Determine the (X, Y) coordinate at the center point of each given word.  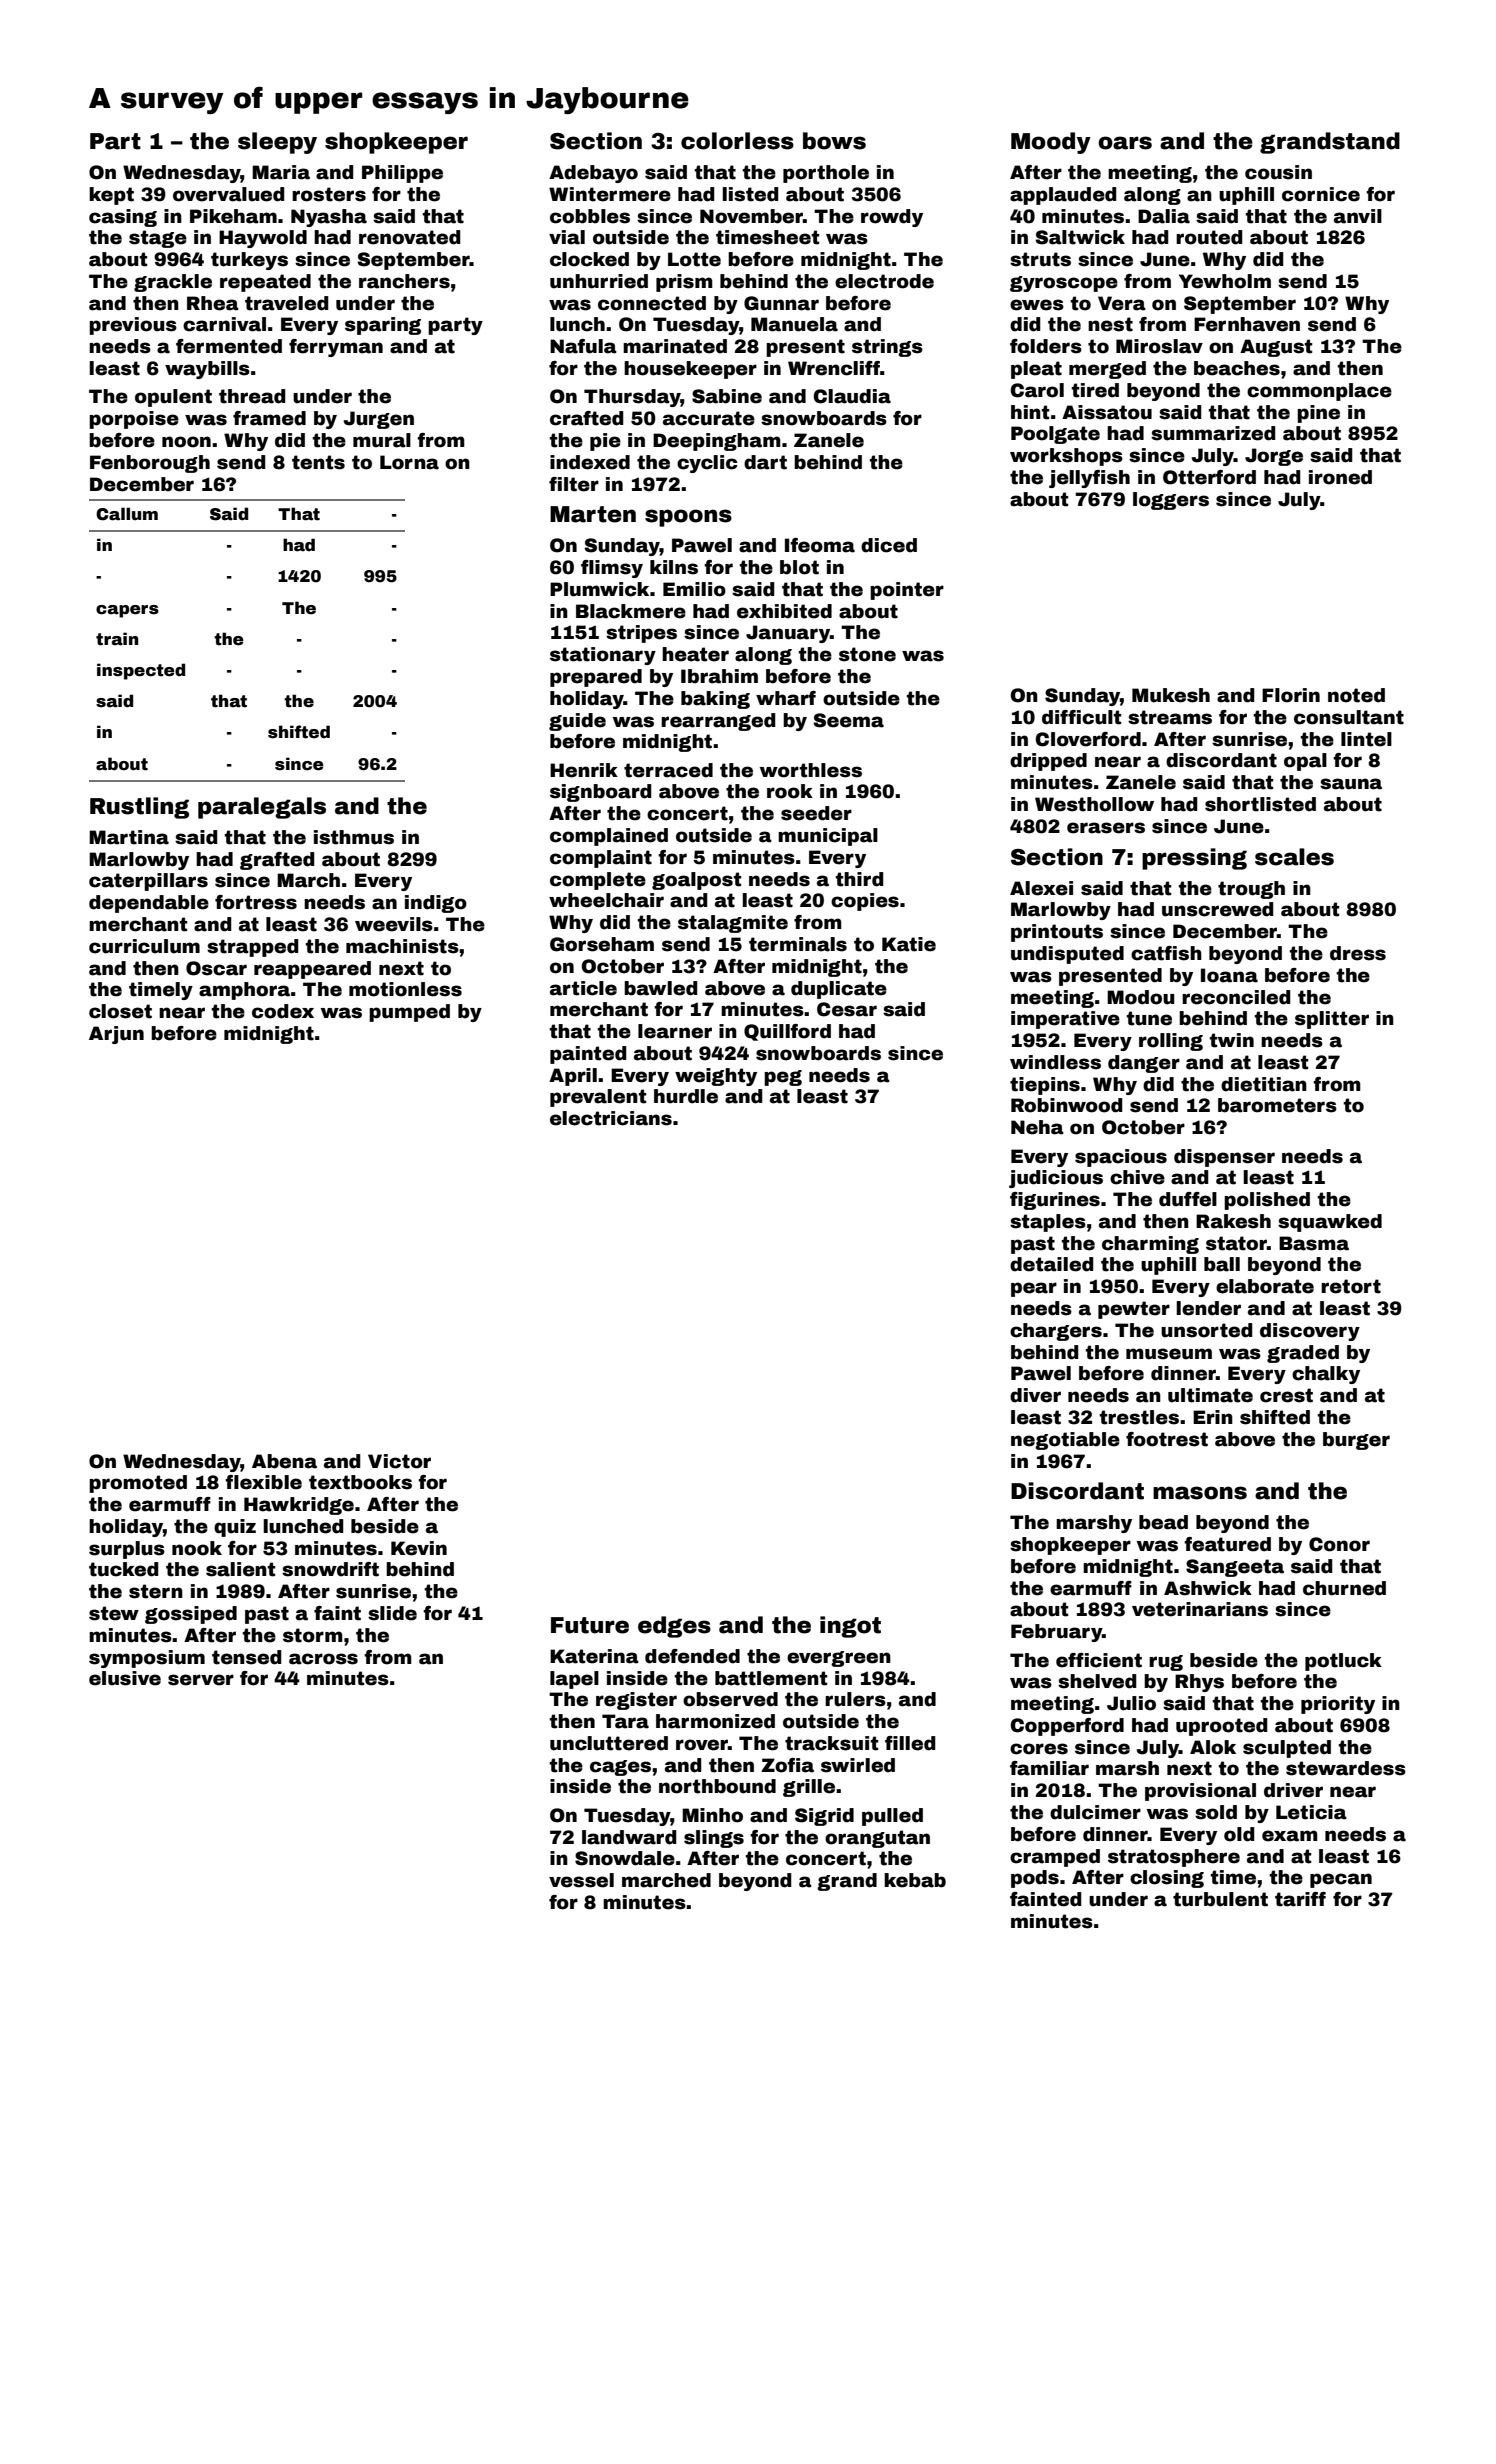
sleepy (277, 143)
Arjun (116, 1035)
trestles (1139, 1417)
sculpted (1287, 1749)
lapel (574, 1680)
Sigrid (824, 1817)
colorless (737, 141)
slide (392, 1613)
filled (910, 1743)
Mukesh (1171, 695)
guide (577, 722)
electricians (611, 1118)
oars (1125, 143)
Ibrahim (719, 676)
